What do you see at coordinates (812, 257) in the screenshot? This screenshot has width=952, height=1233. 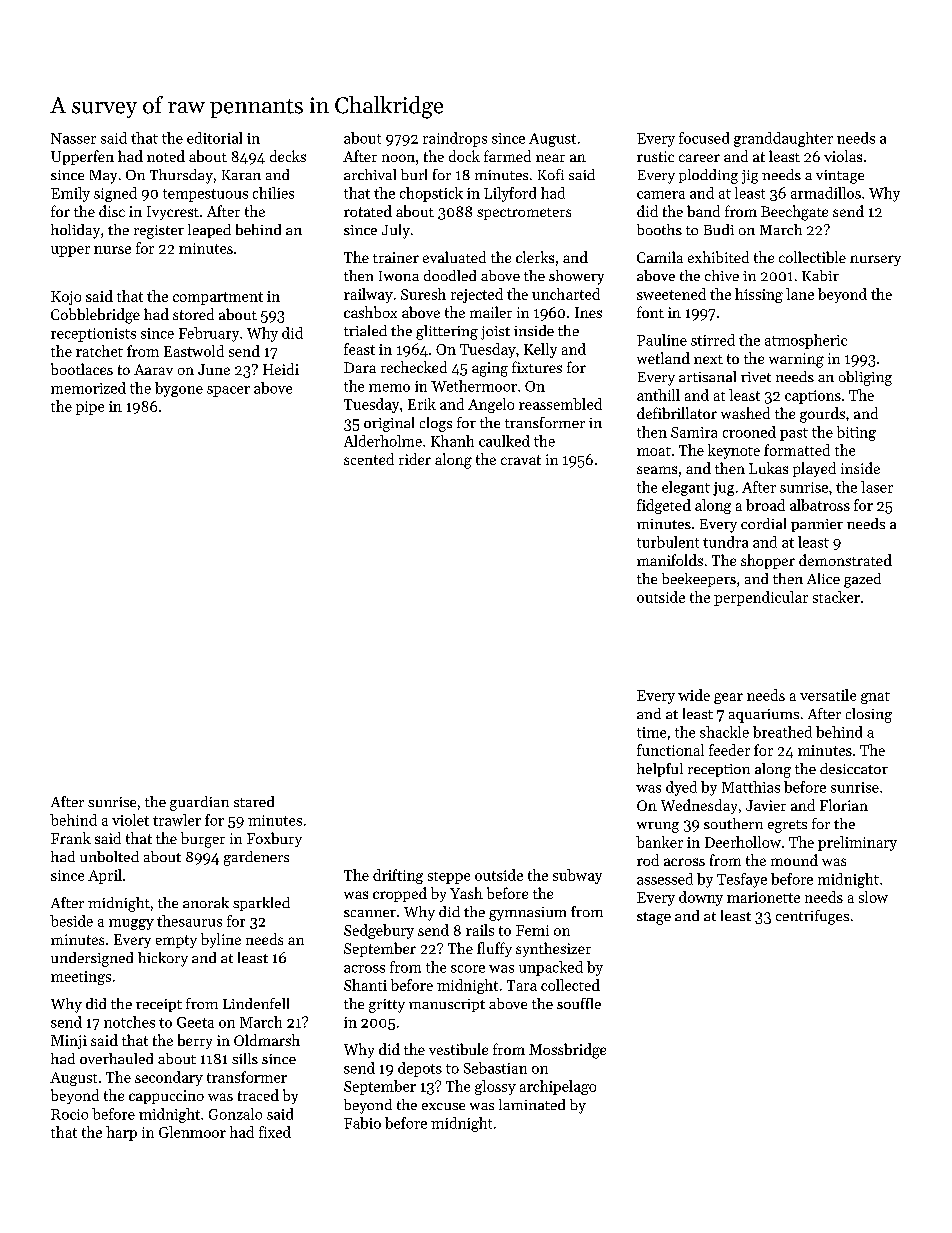 I see `collectible` at bounding box center [812, 257].
